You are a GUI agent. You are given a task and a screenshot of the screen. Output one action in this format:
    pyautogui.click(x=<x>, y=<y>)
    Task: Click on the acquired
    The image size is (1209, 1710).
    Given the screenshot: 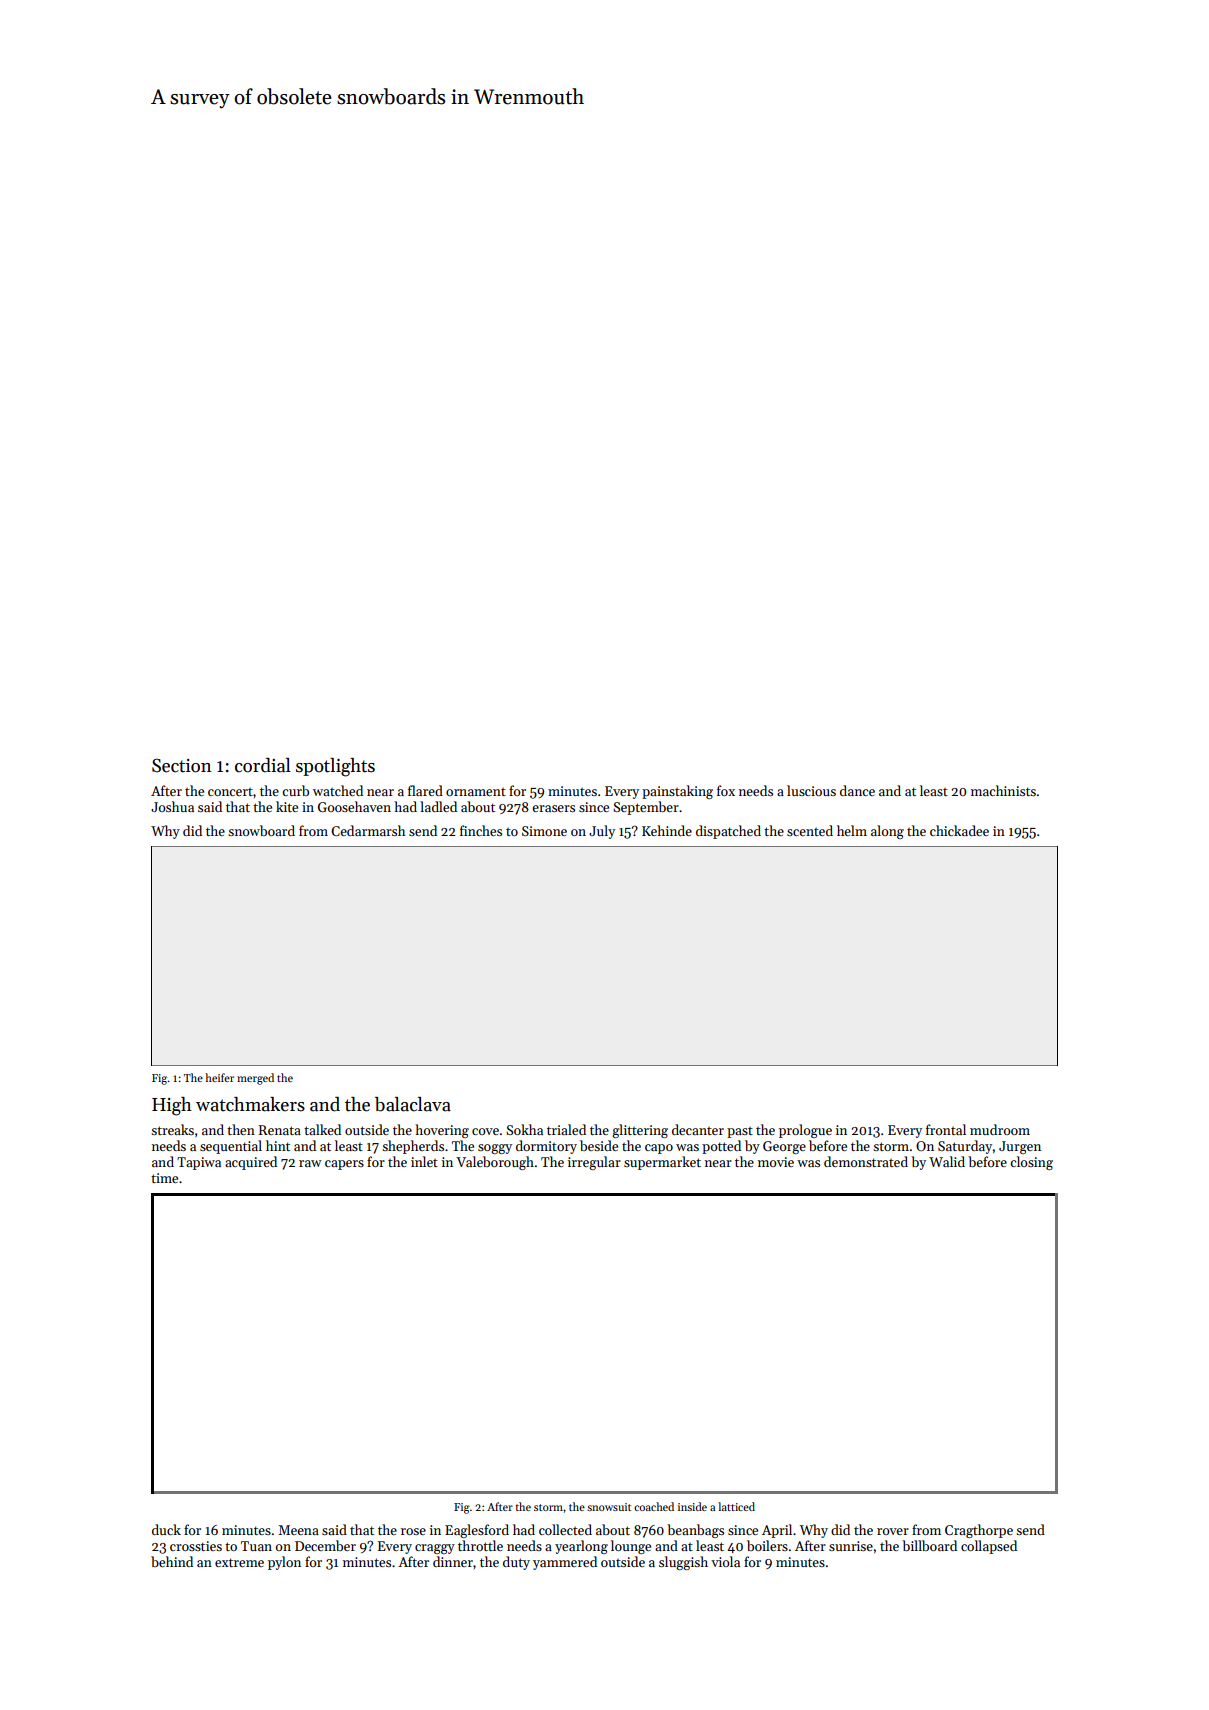 What is the action you would take?
    pyautogui.click(x=251, y=1163)
